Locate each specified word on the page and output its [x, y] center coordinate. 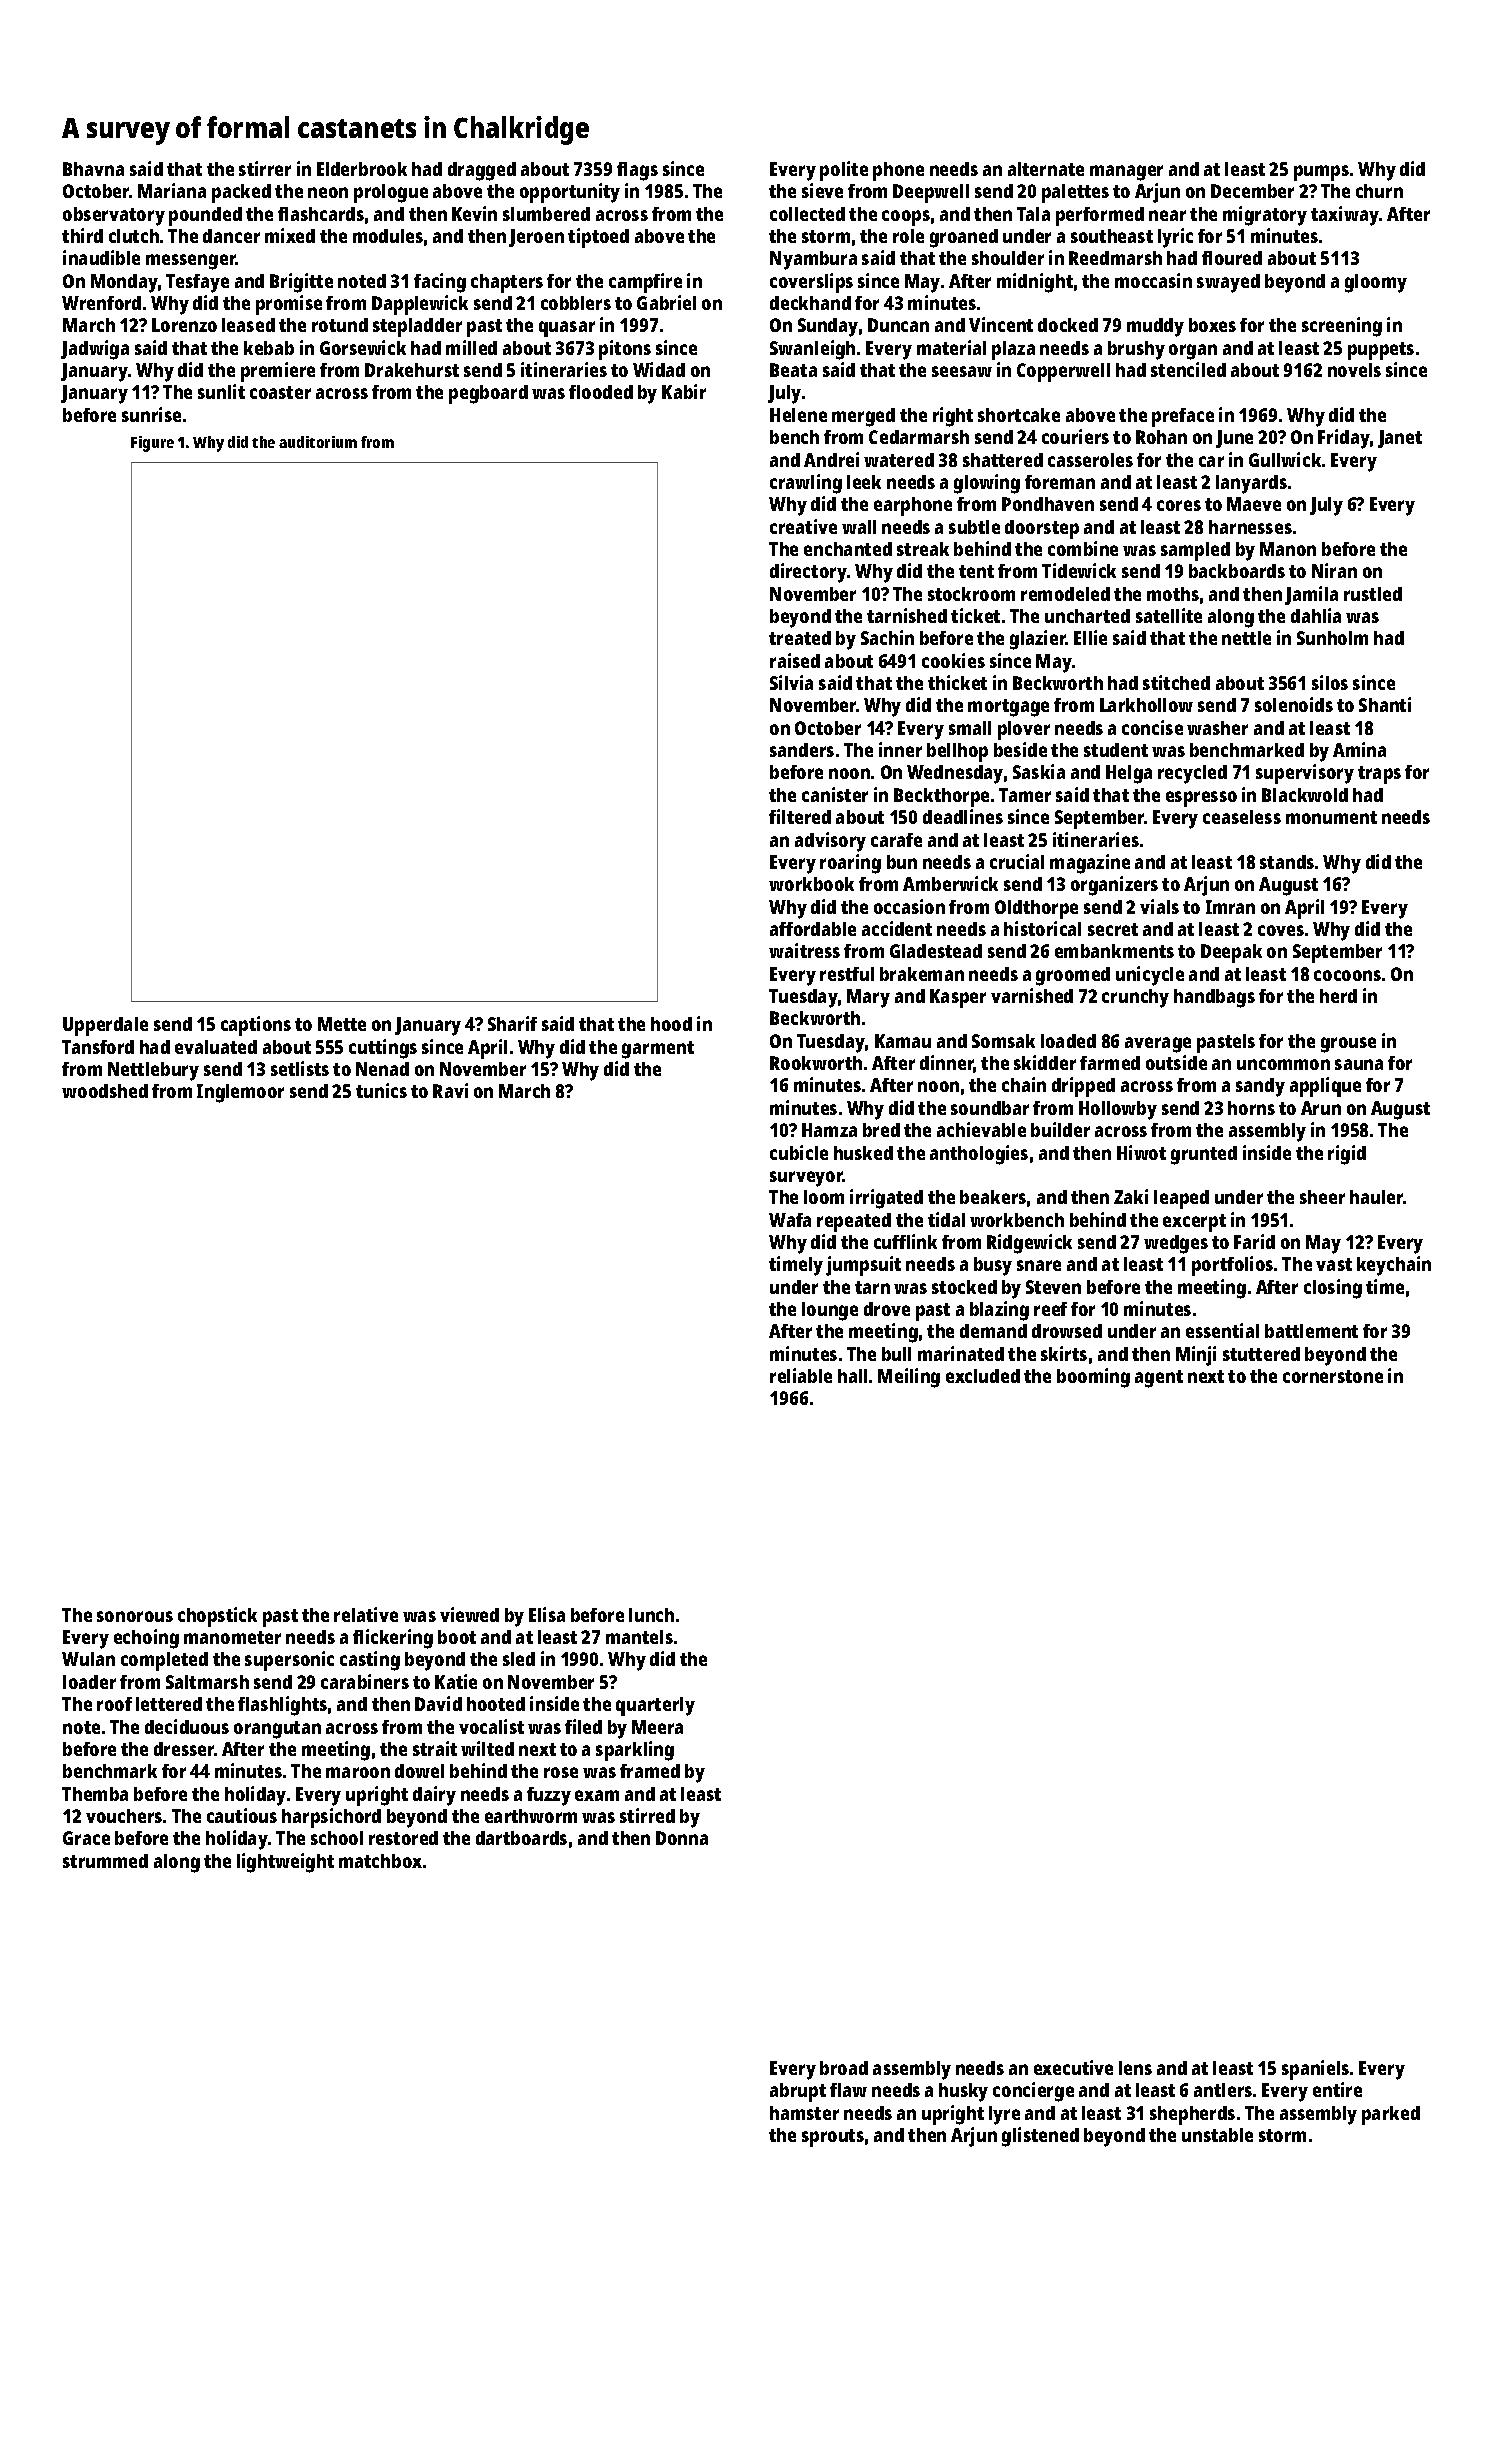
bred [881, 1130]
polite [844, 171]
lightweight [285, 1863]
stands [1287, 862]
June [1234, 439]
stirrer [265, 168]
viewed [469, 1614]
